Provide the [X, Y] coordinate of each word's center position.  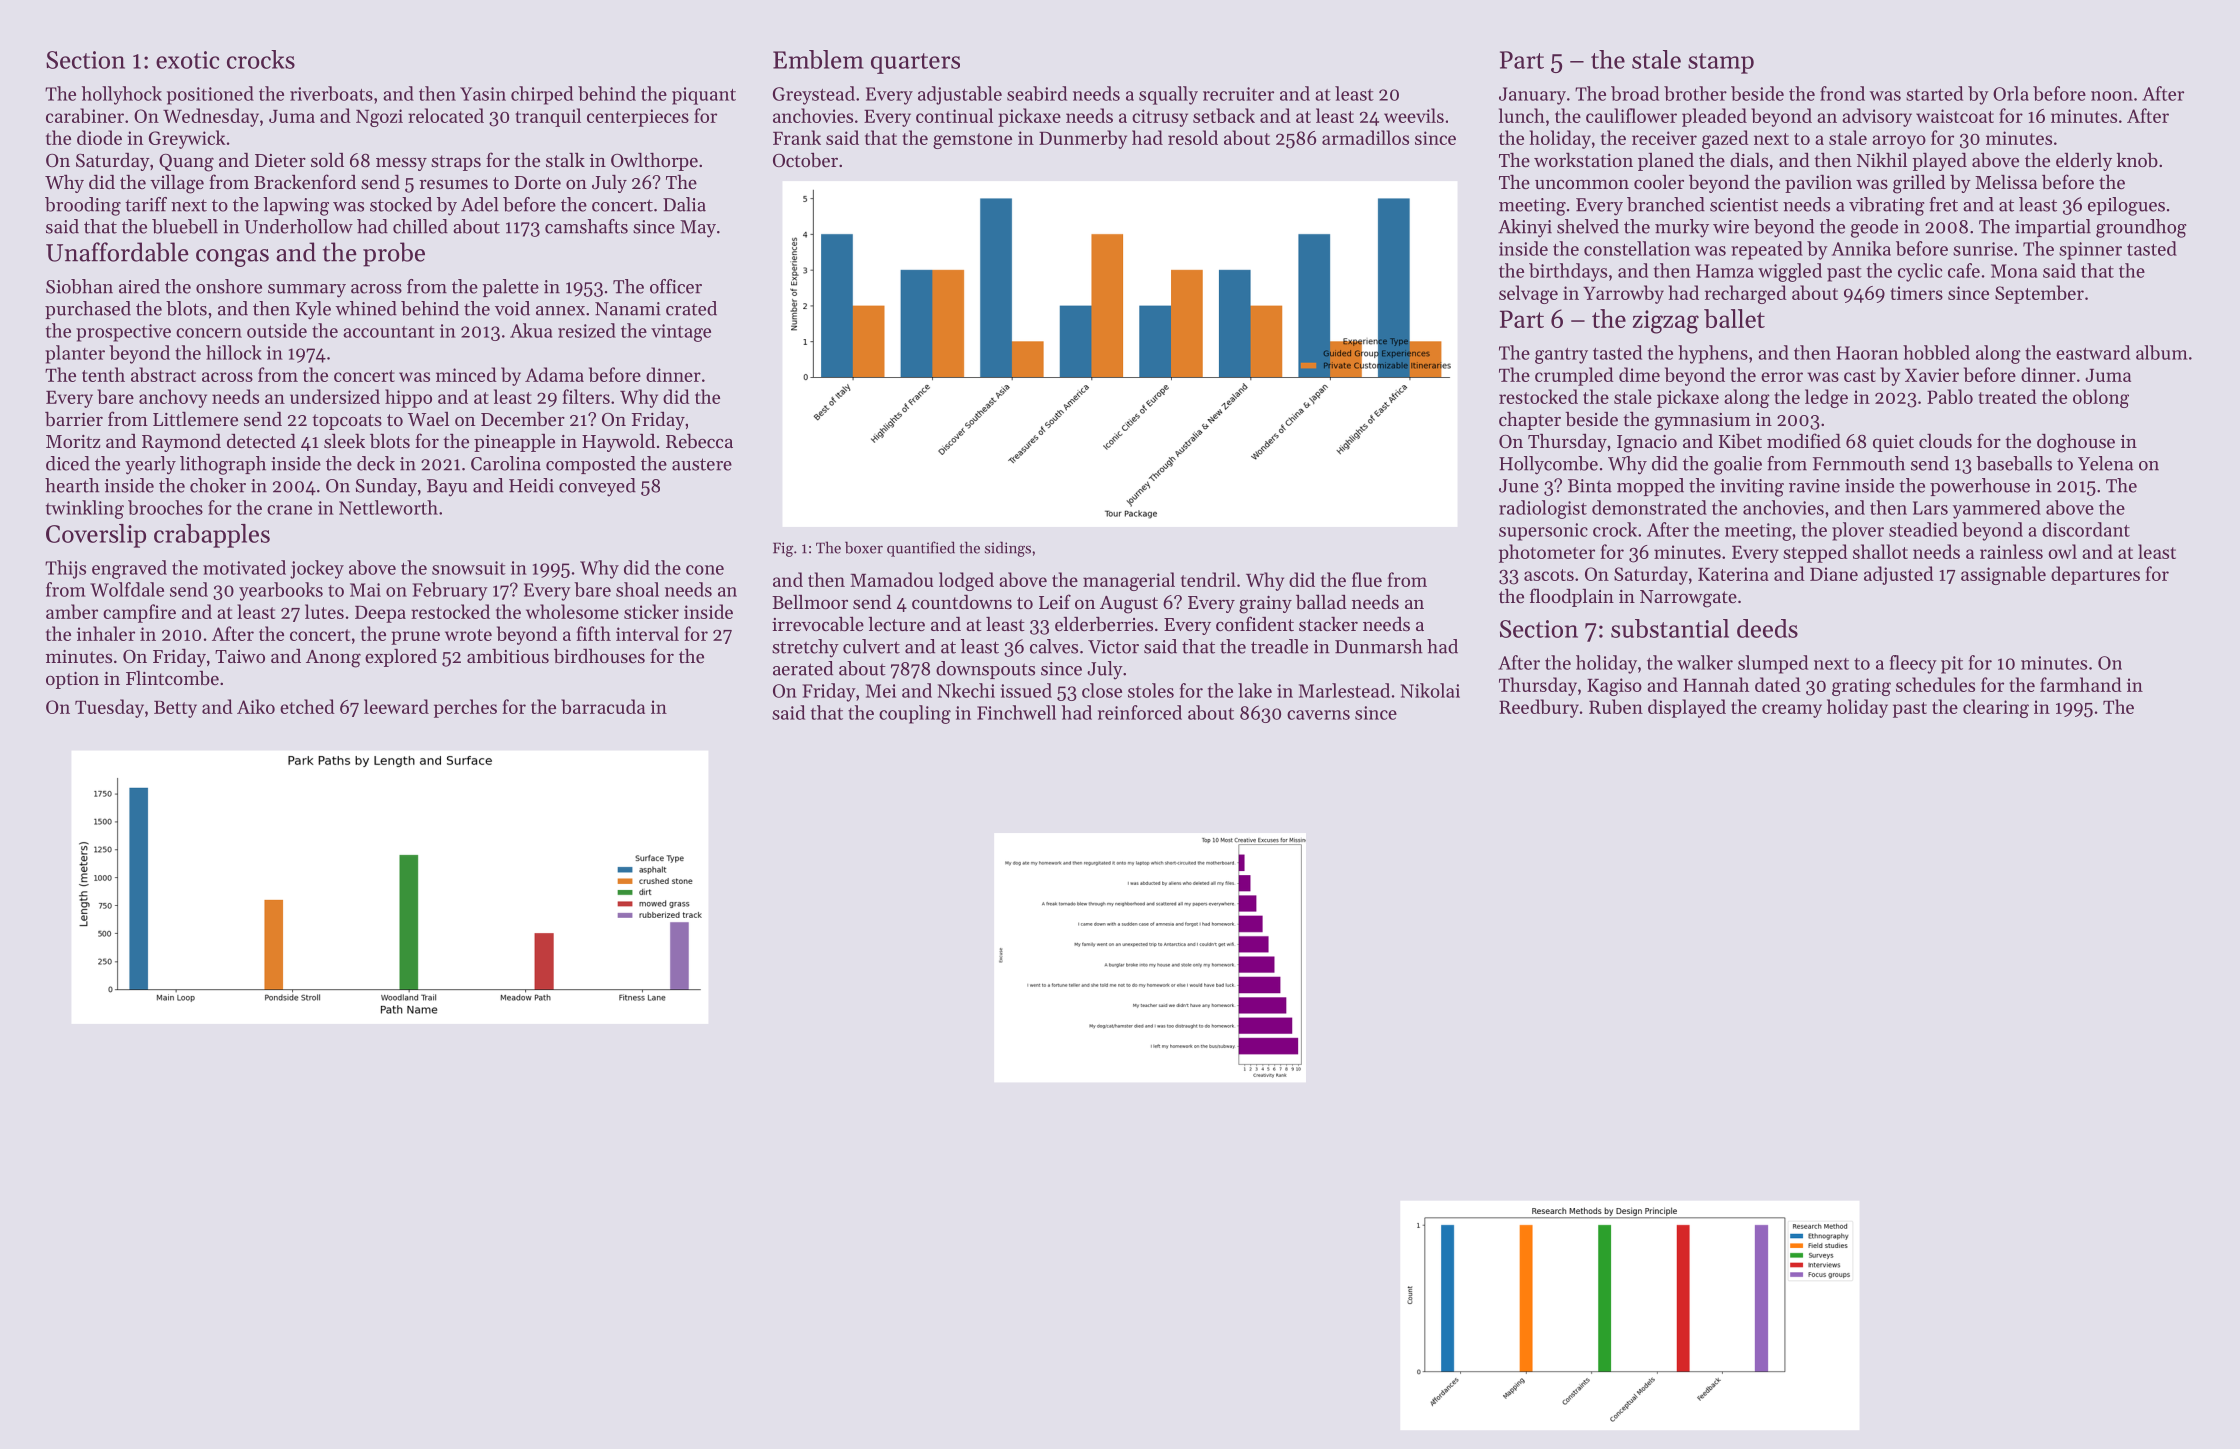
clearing [1996, 708]
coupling [915, 714]
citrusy [1160, 118]
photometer [1547, 553]
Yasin [483, 94]
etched [307, 706]
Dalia [684, 204]
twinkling [85, 509]
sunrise [1983, 249]
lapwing [296, 206]
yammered [1997, 509]
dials [1749, 160]
